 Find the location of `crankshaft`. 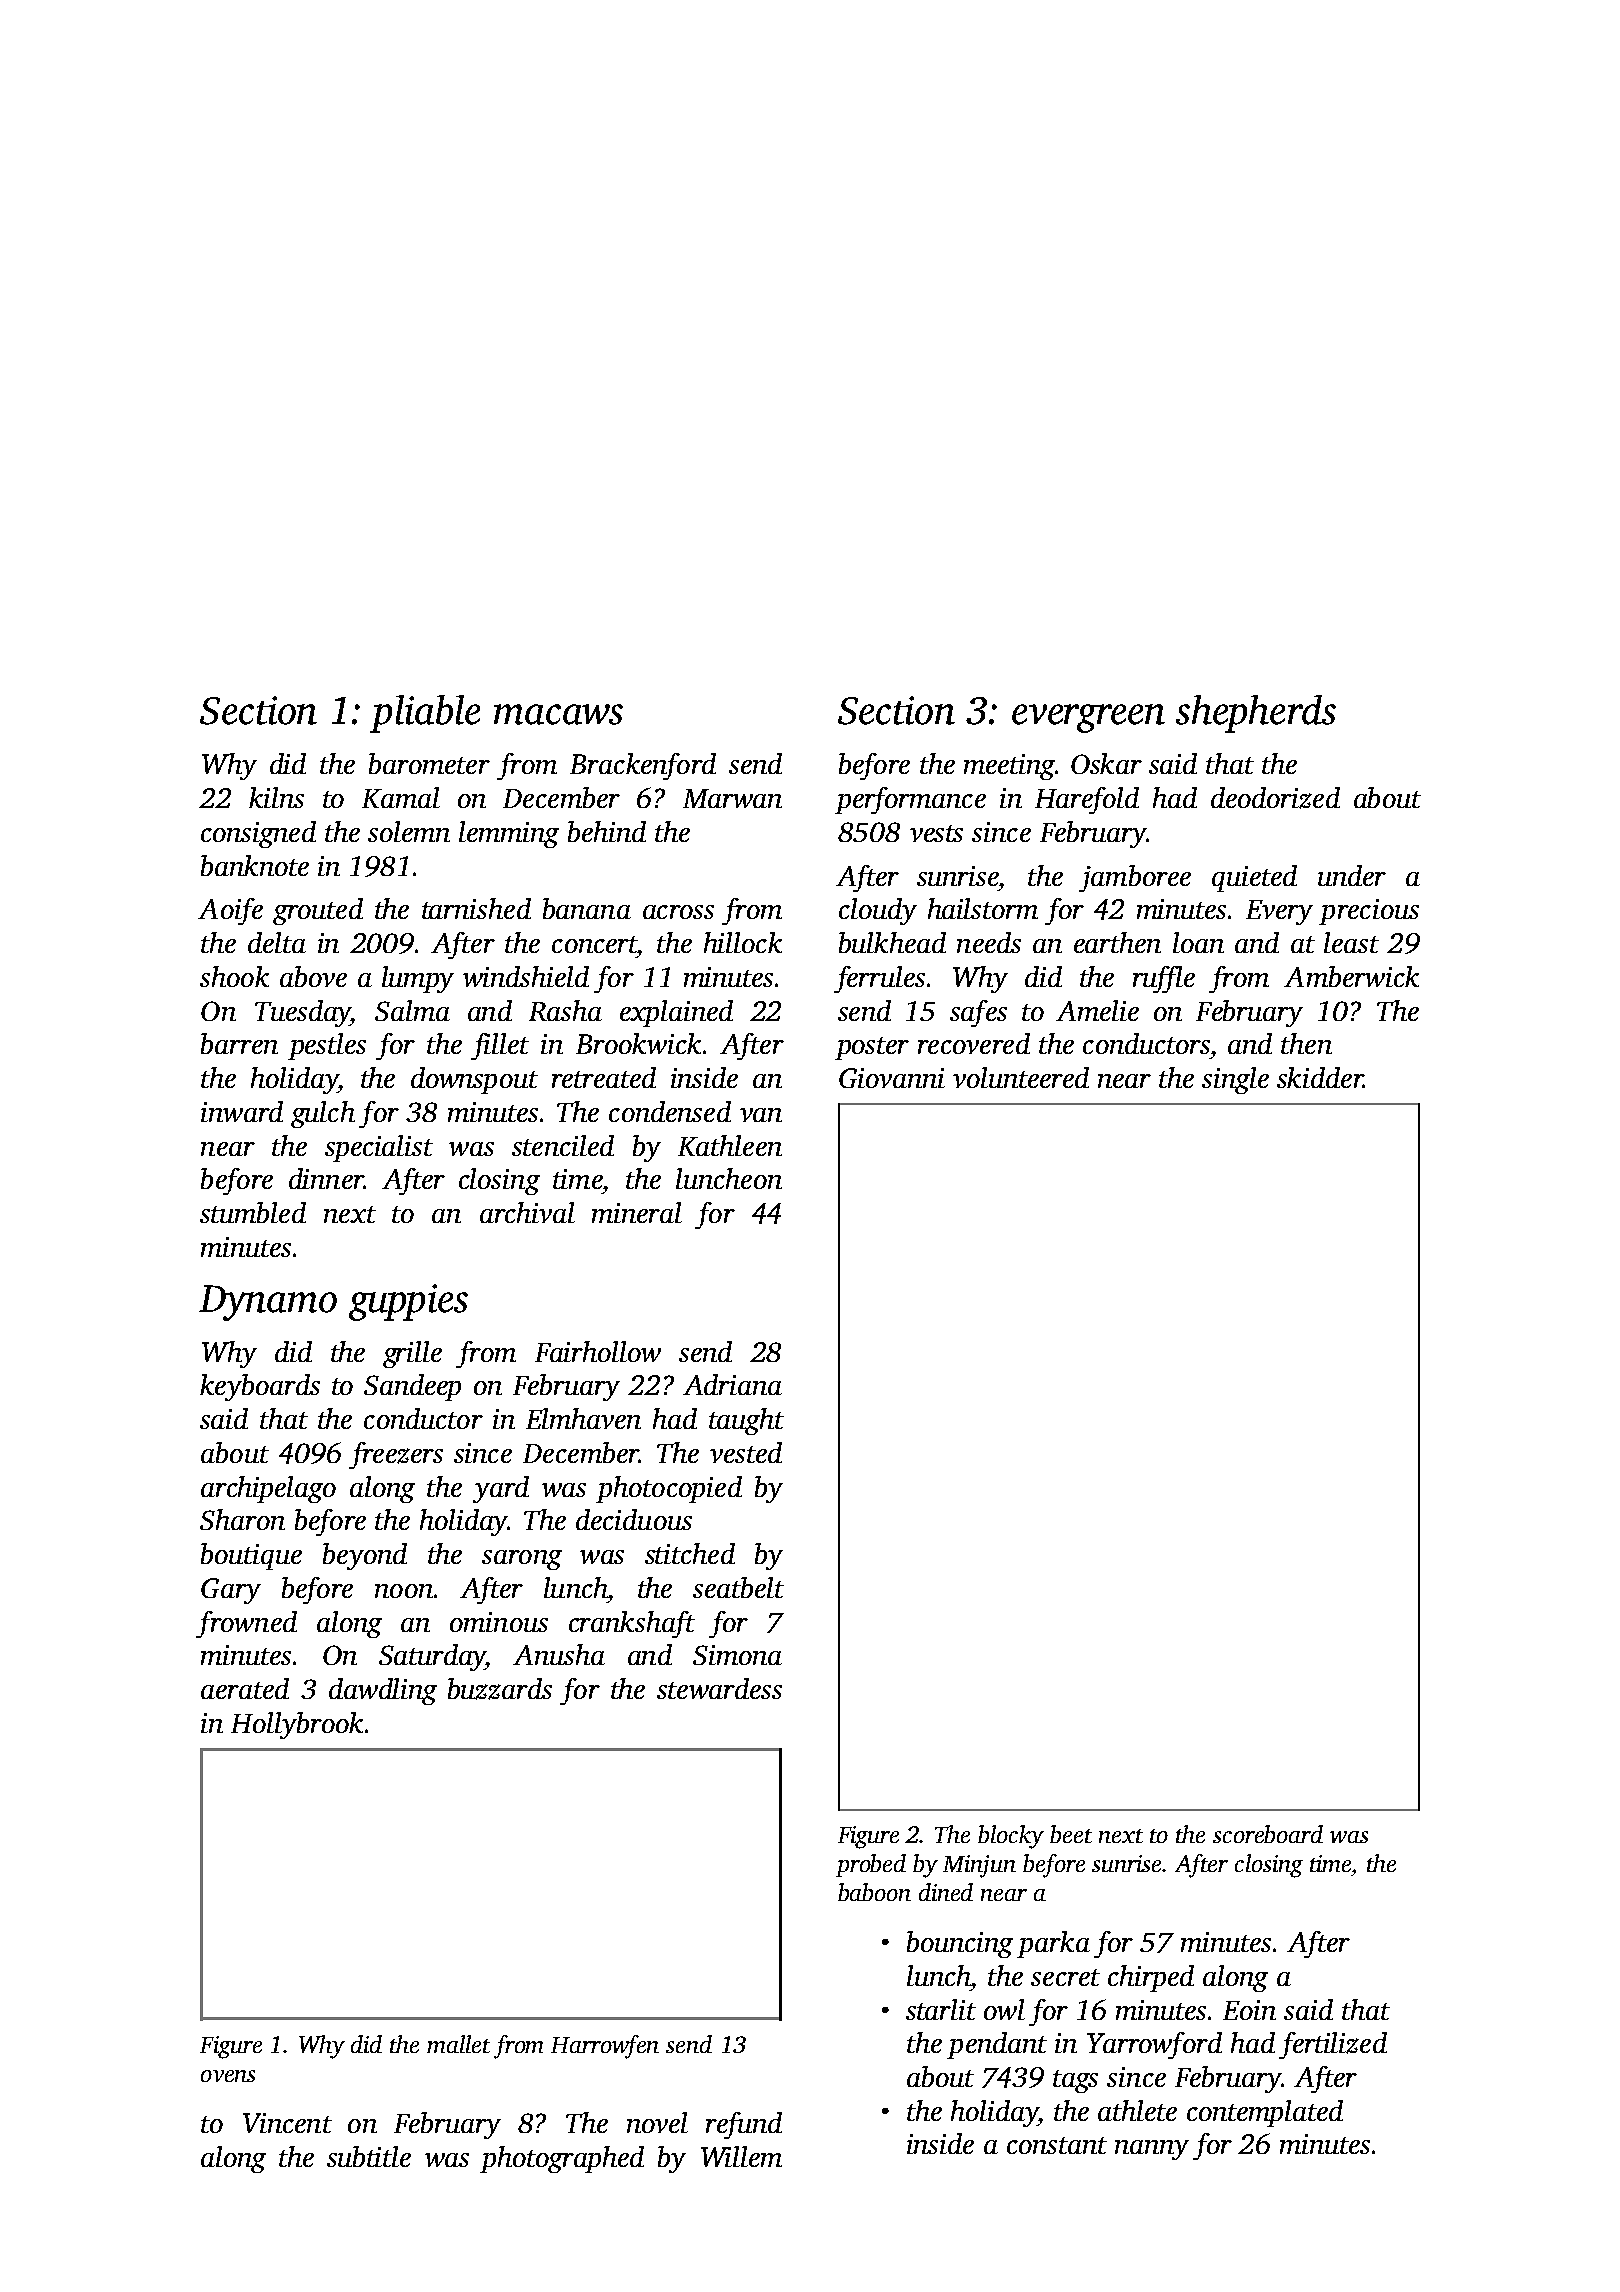

crankshaft is located at coordinates (632, 1624).
